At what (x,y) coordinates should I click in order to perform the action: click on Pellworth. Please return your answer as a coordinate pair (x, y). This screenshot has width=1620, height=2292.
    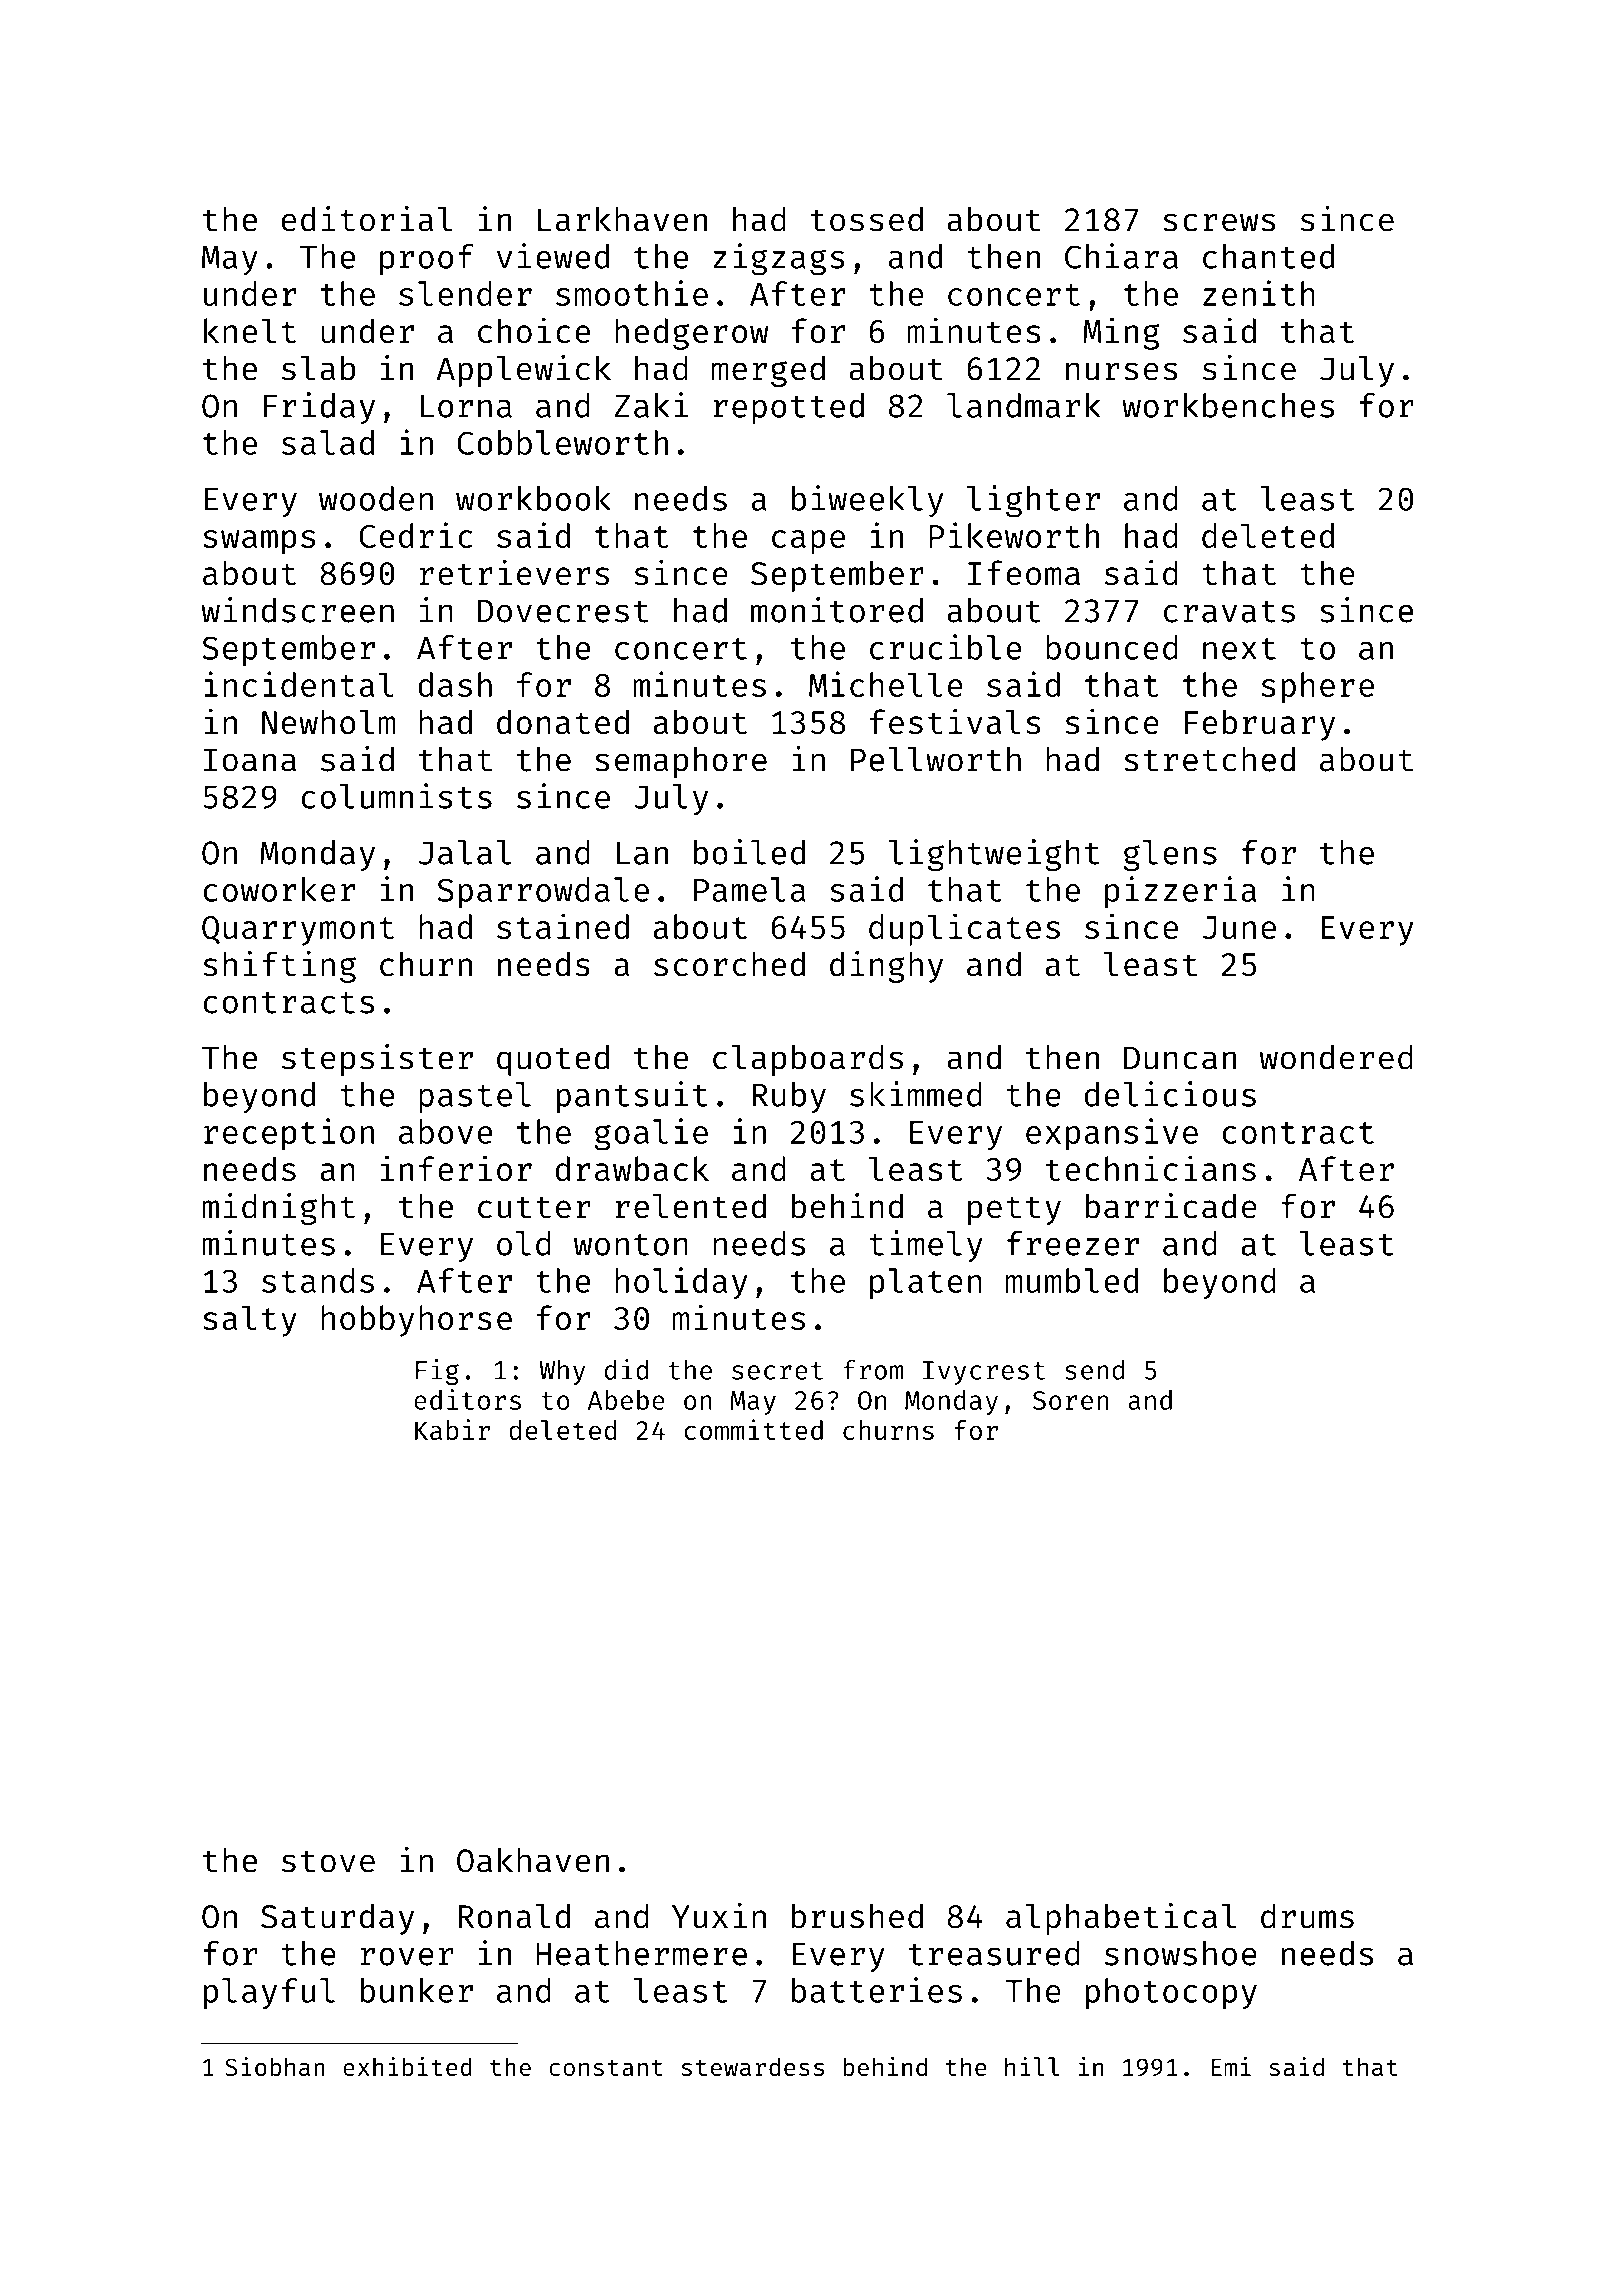
    Looking at the image, I should click on (936, 759).
